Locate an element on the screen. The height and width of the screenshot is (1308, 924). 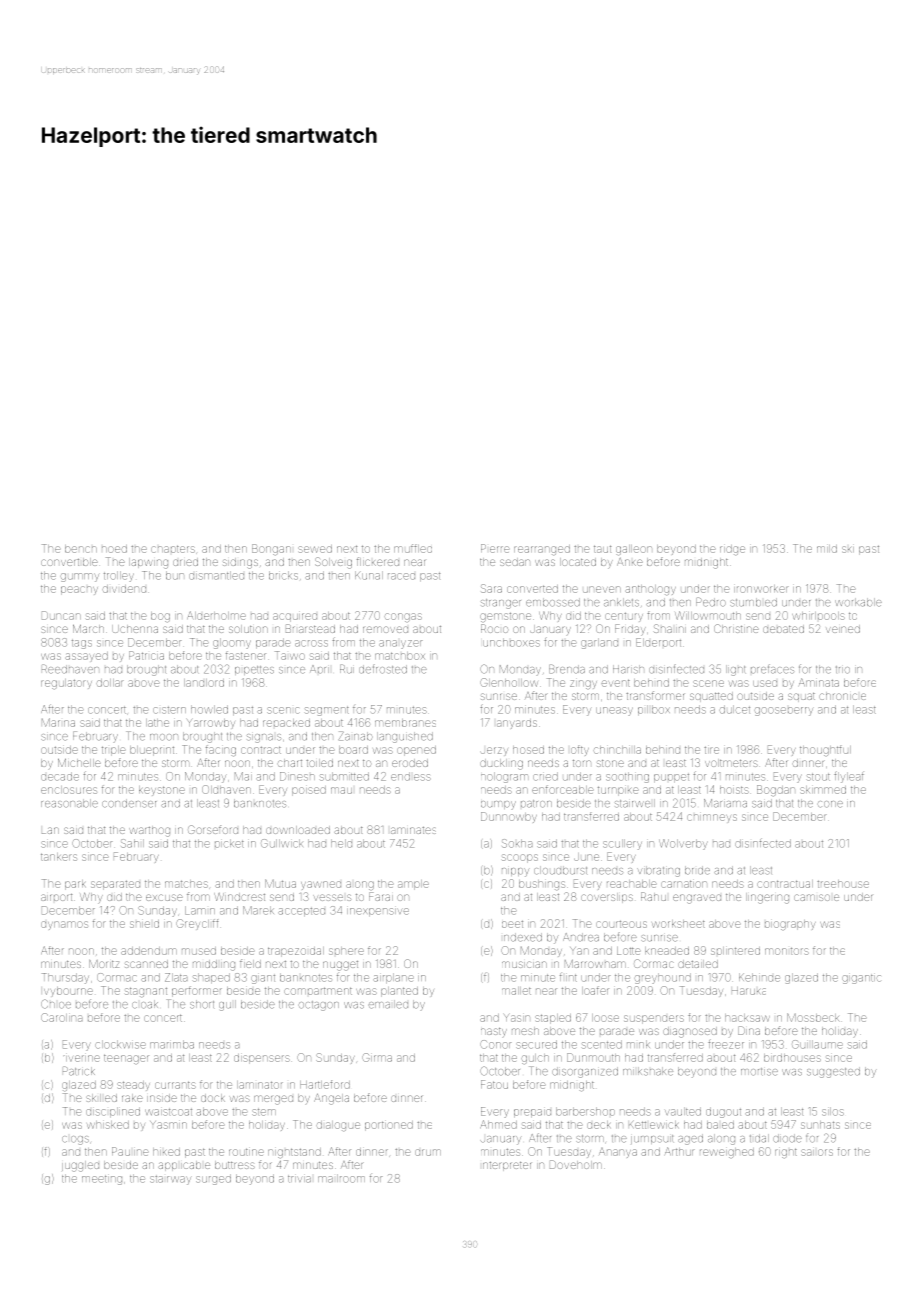
endless is located at coordinates (411, 776).
